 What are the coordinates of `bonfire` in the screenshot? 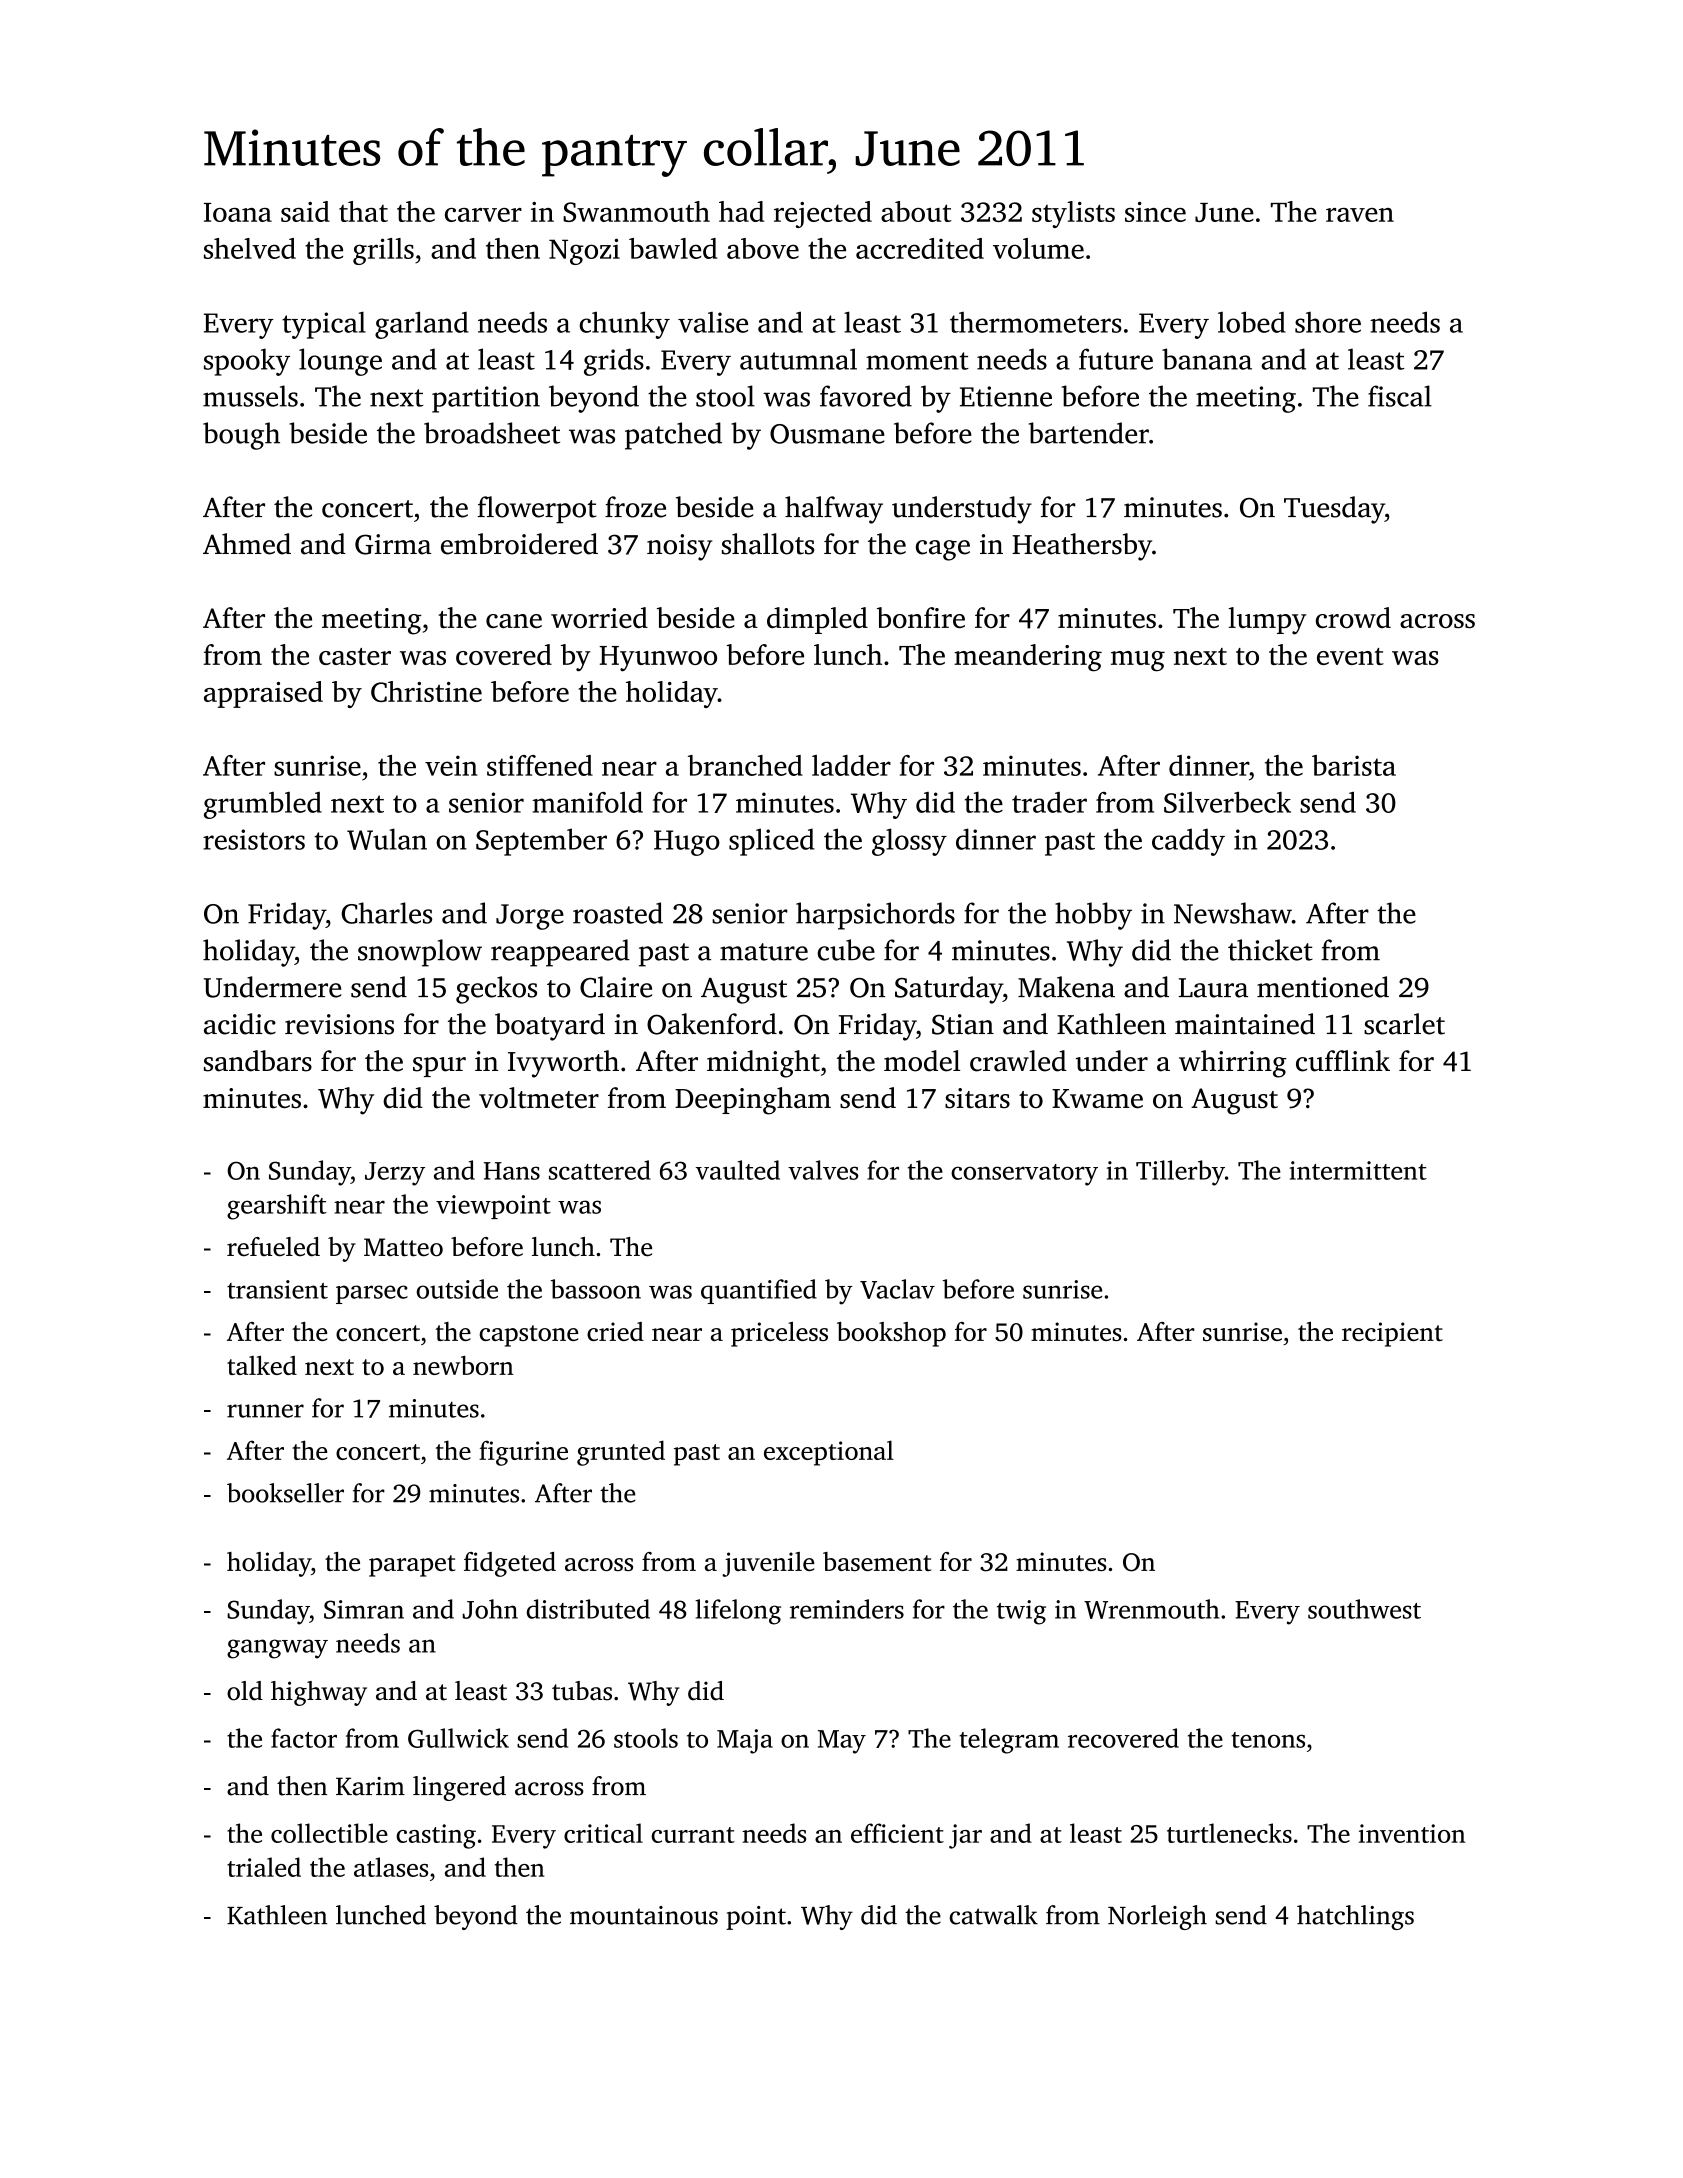 It's located at (921, 617).
